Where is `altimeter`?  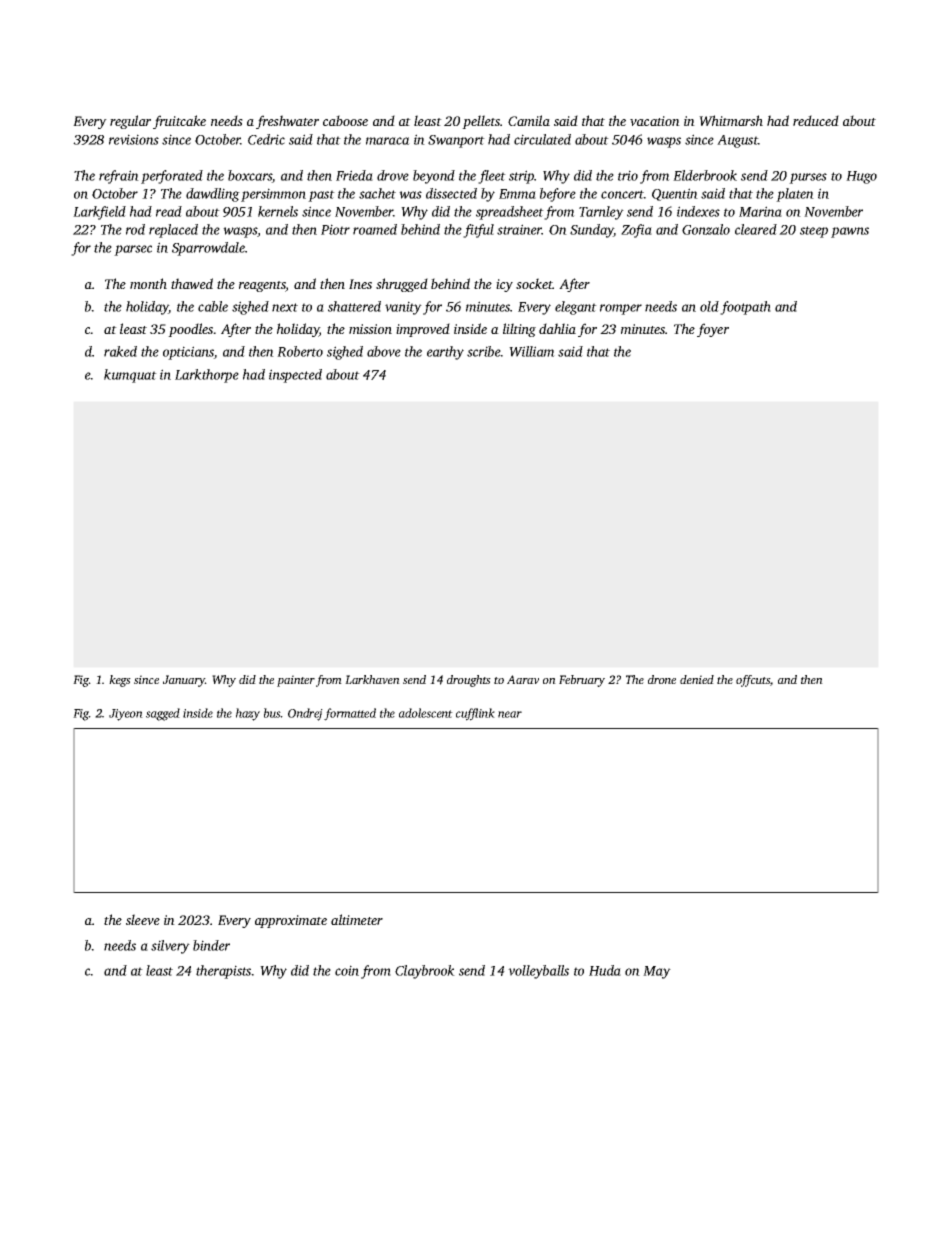 altimeter is located at coordinates (357, 919).
